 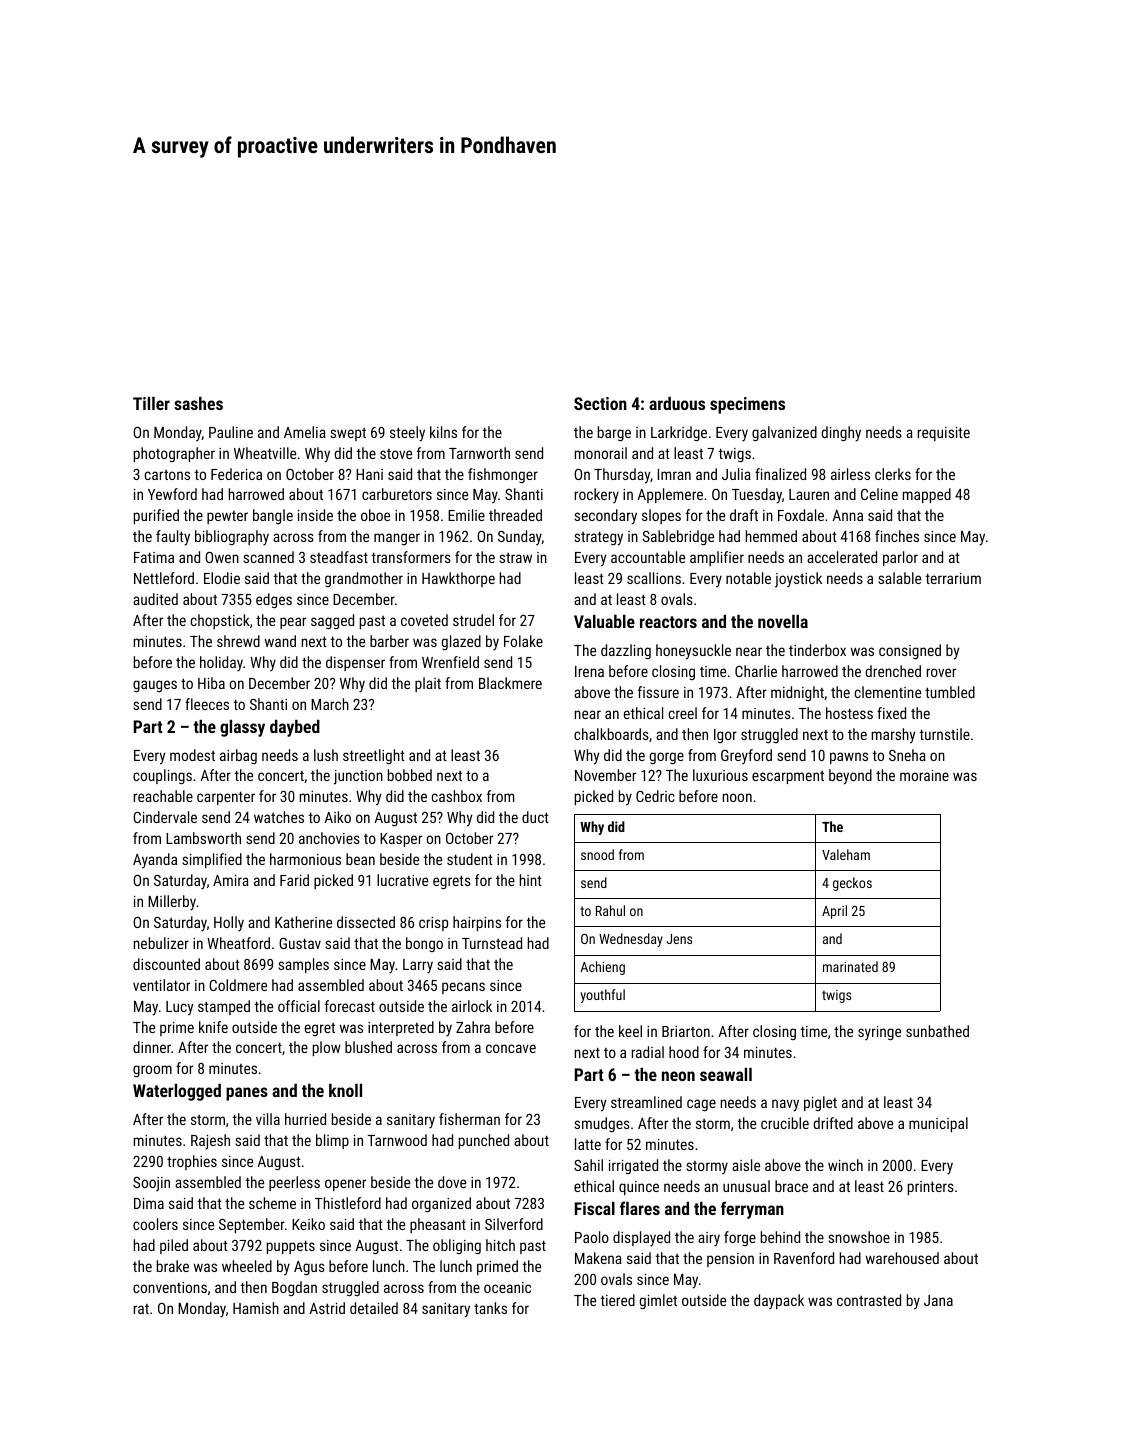 I want to click on blimp, so click(x=332, y=1141).
